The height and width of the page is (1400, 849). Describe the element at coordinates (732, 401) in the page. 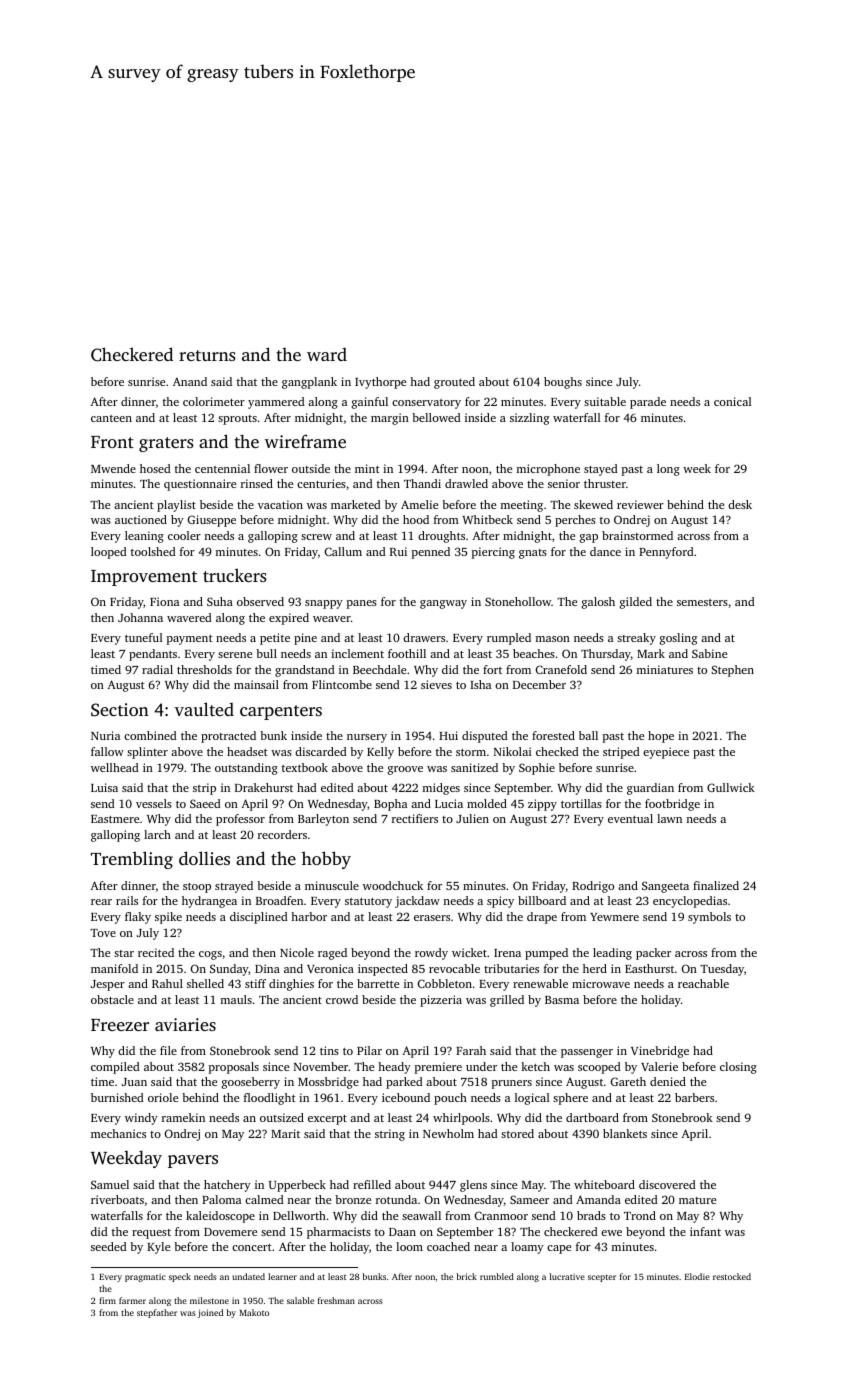

I see `conical` at that location.
